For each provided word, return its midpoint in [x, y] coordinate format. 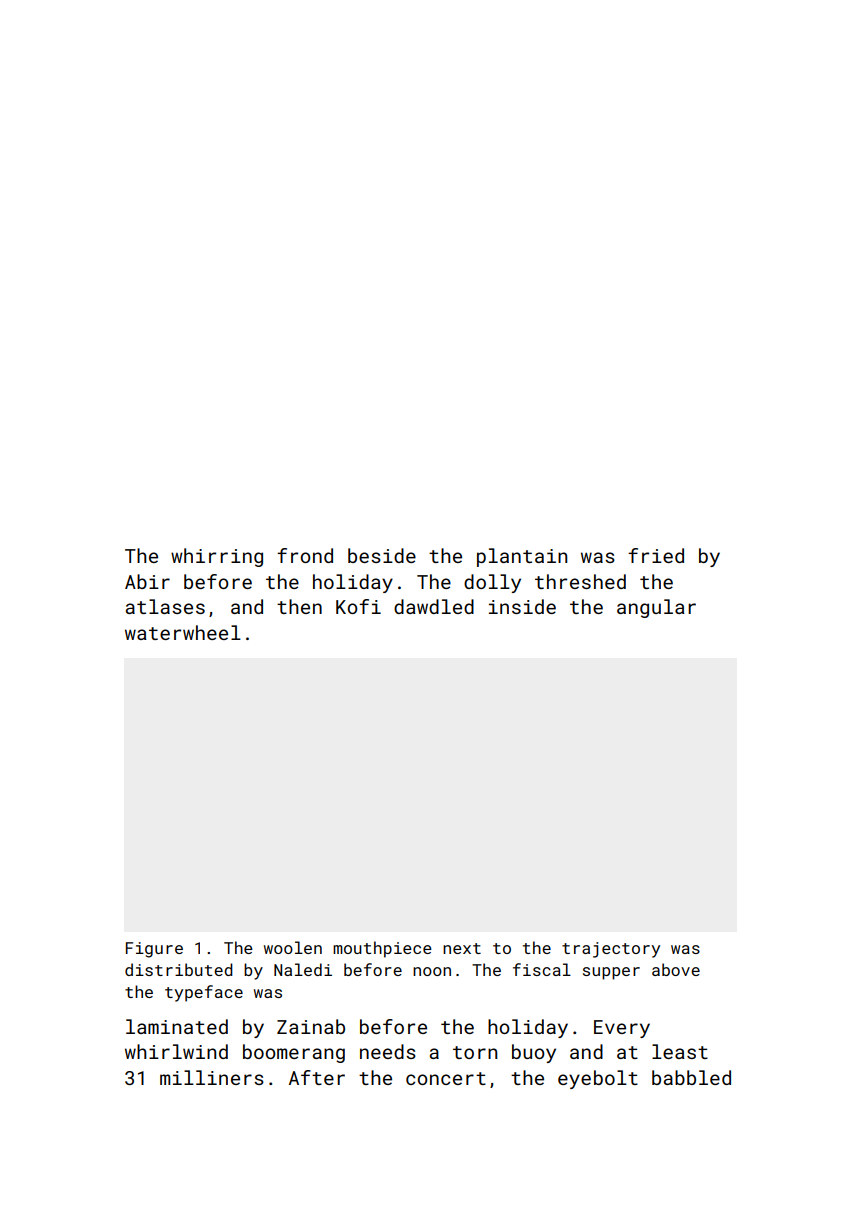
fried [656, 555]
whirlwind [176, 1051]
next [462, 948]
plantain [522, 557]
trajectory [611, 950]
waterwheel [183, 632]
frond [305, 555]
